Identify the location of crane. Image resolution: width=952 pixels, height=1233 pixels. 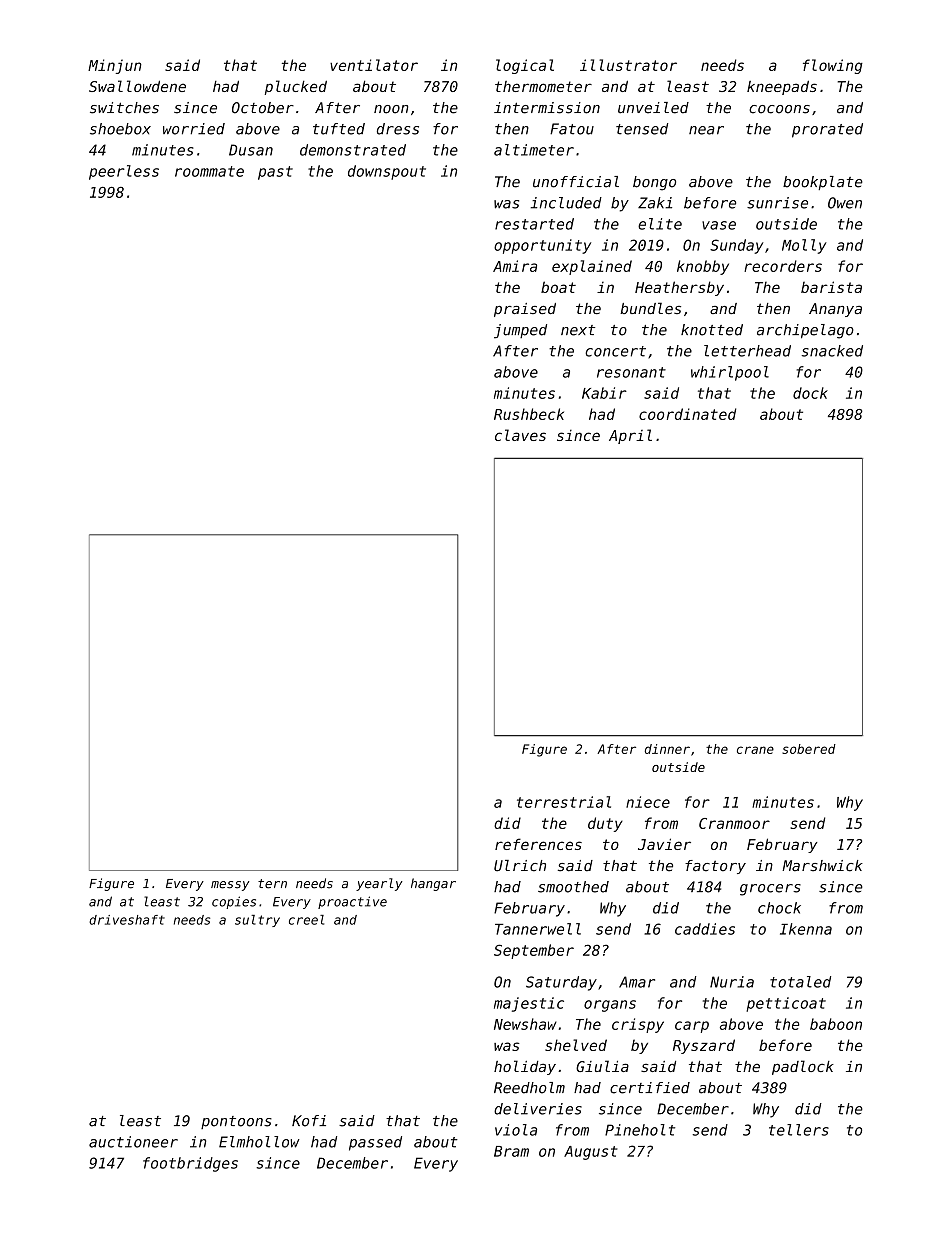
(755, 750).
